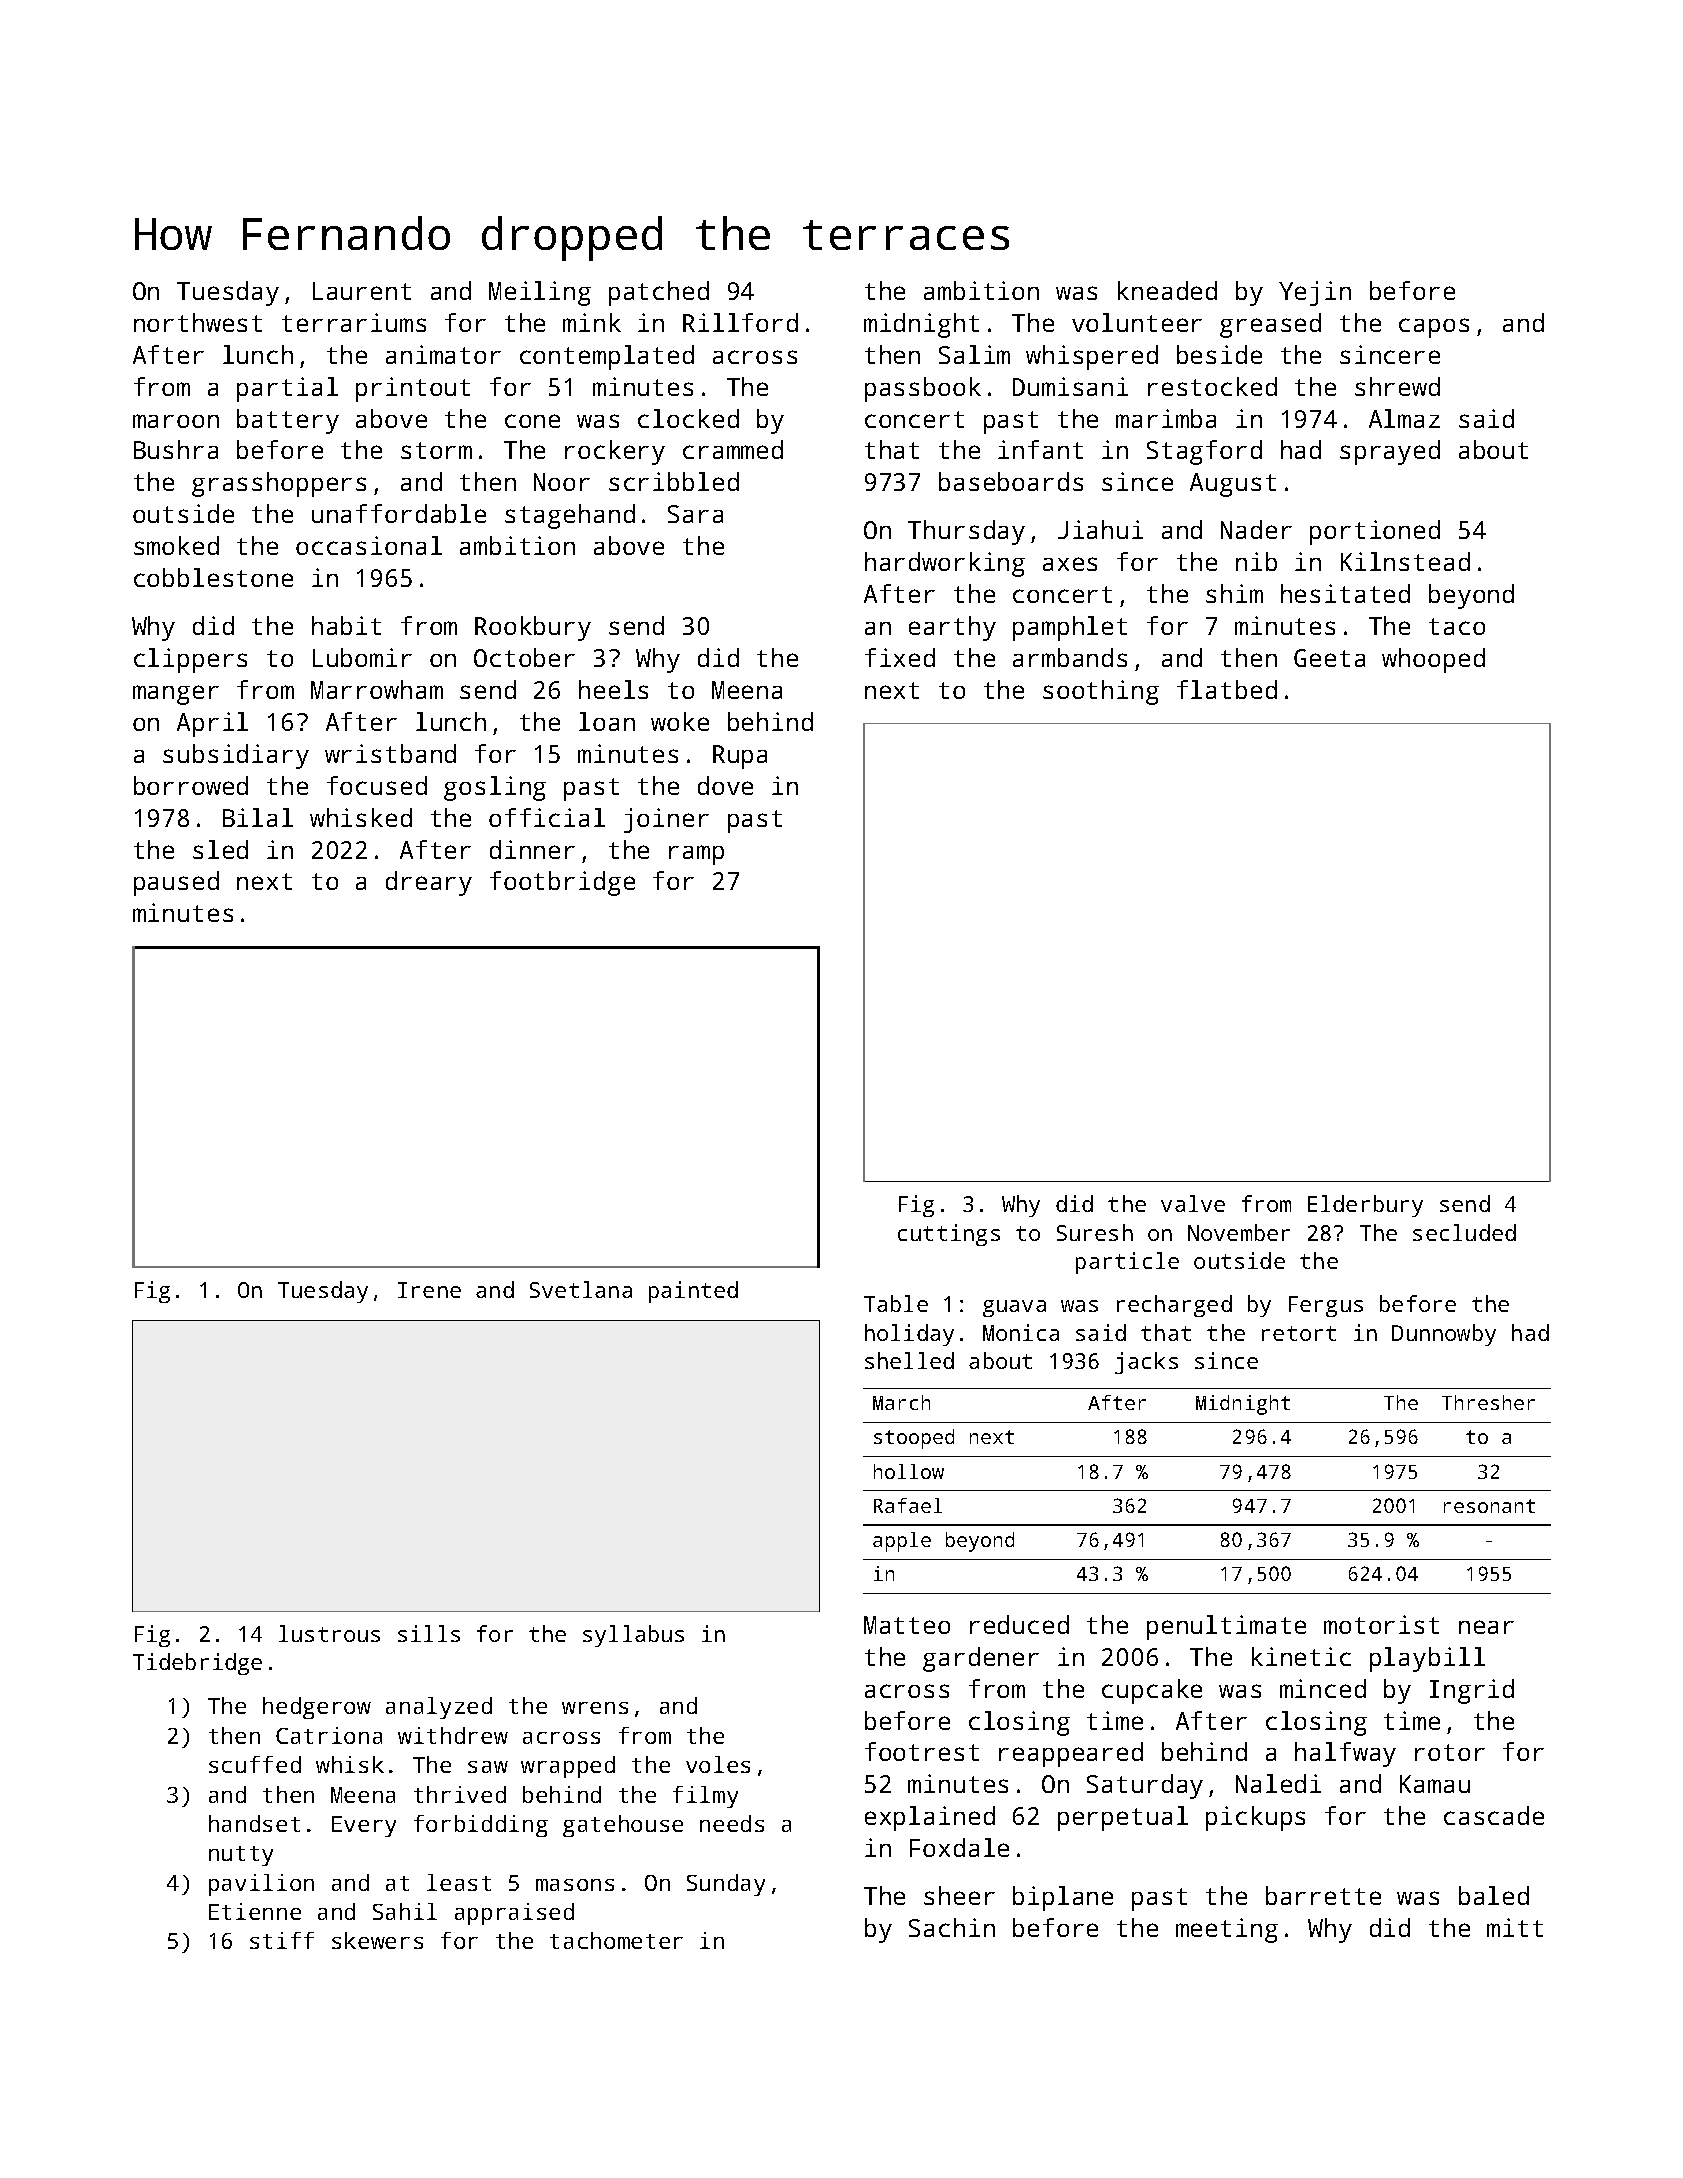 This page has height=2178, width=1683. Describe the element at coordinates (696, 855) in the page. I see `ramp` at that location.
